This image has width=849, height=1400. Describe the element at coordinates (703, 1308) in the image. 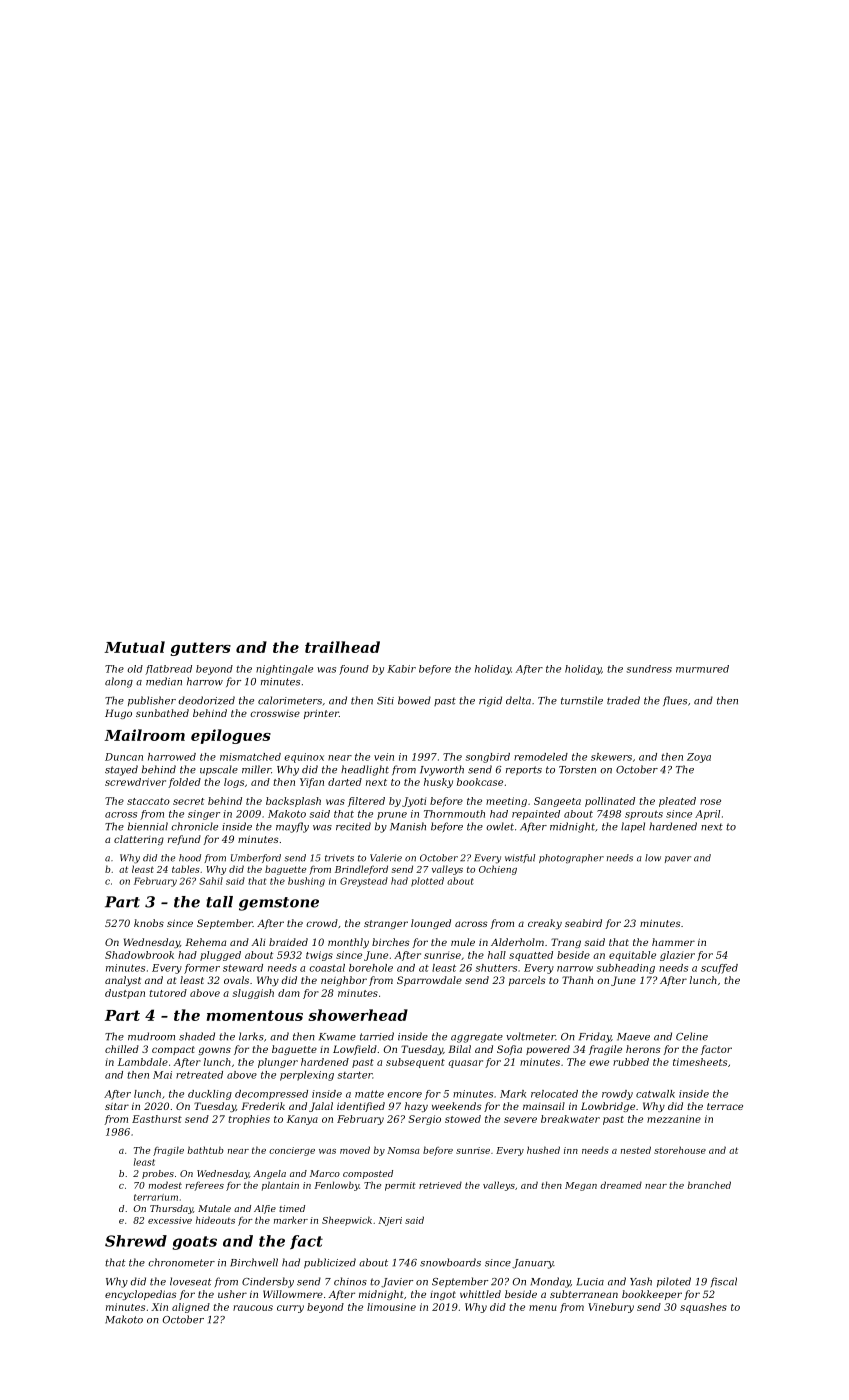

I see `squashes` at that location.
